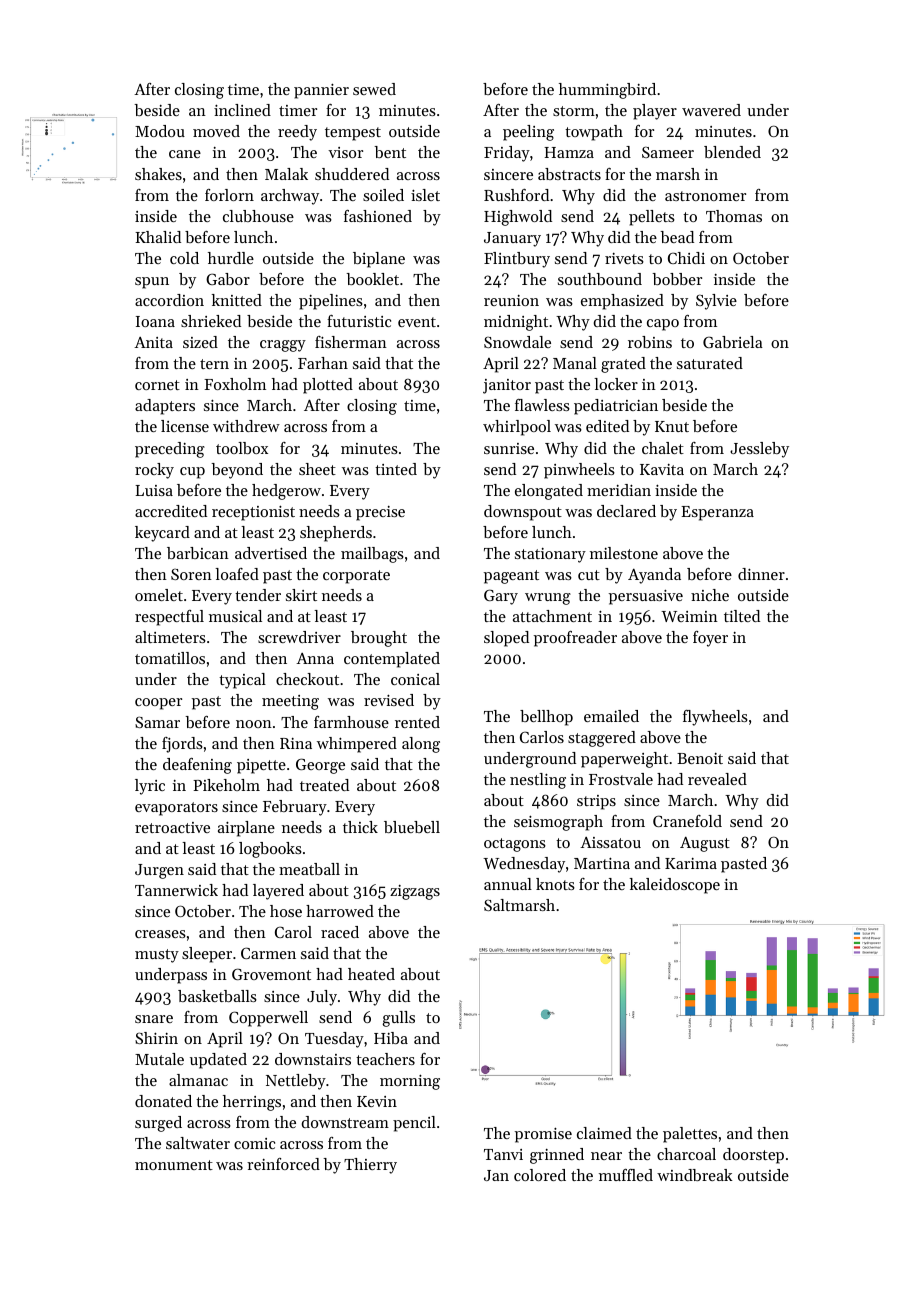 This page has height=1311, width=924. I want to click on Sameer, so click(668, 152).
